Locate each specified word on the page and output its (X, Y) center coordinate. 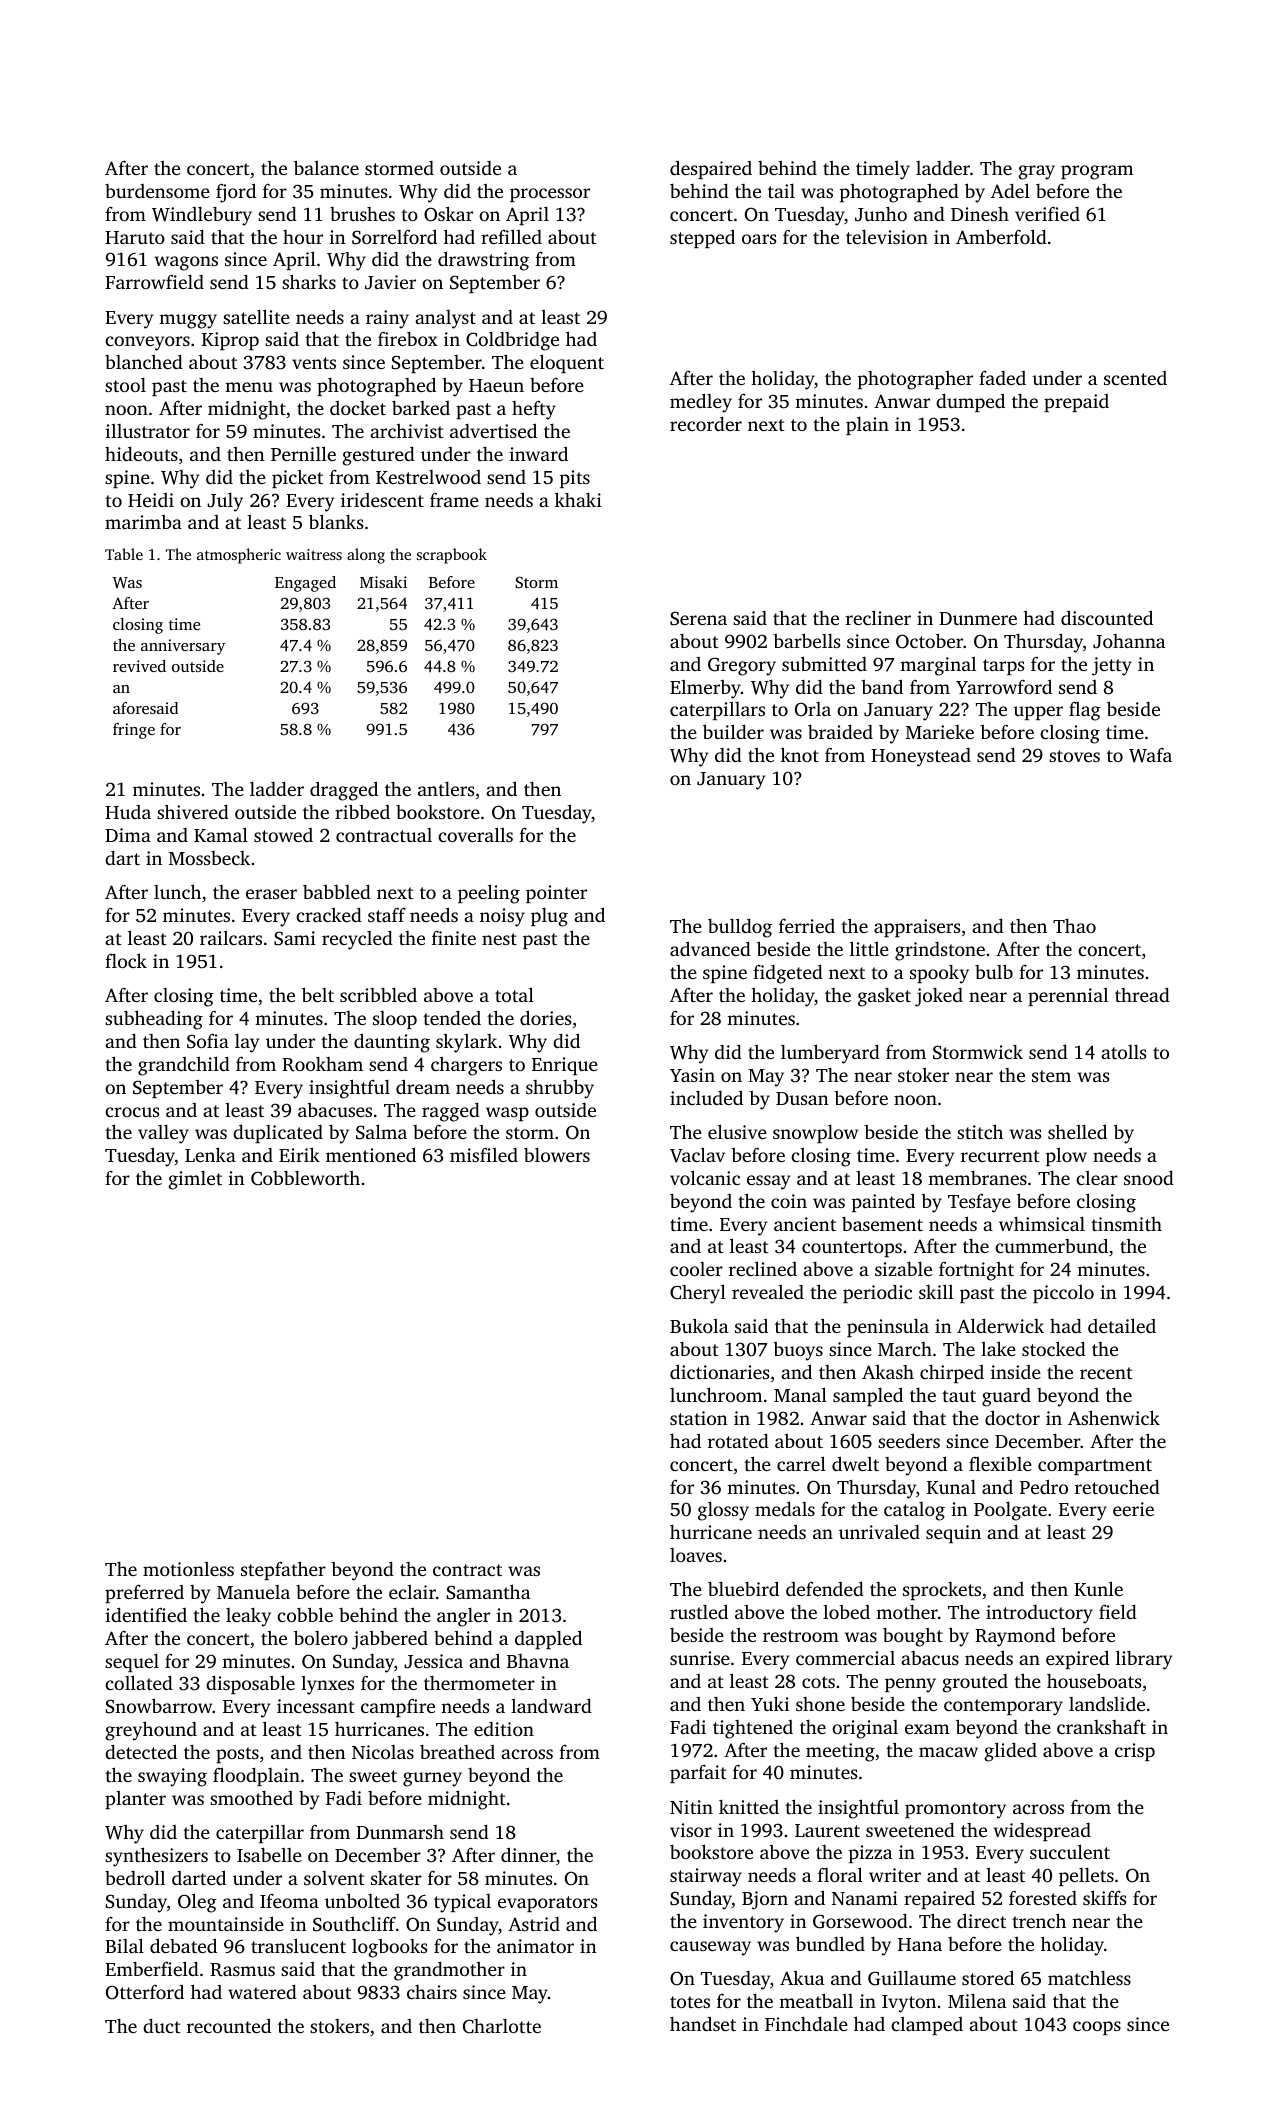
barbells (806, 640)
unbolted (362, 1900)
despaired (711, 169)
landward (551, 1705)
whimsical (1042, 1224)
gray (1036, 172)
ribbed (362, 811)
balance (326, 167)
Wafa (1150, 755)
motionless (188, 1569)
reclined (763, 1268)
